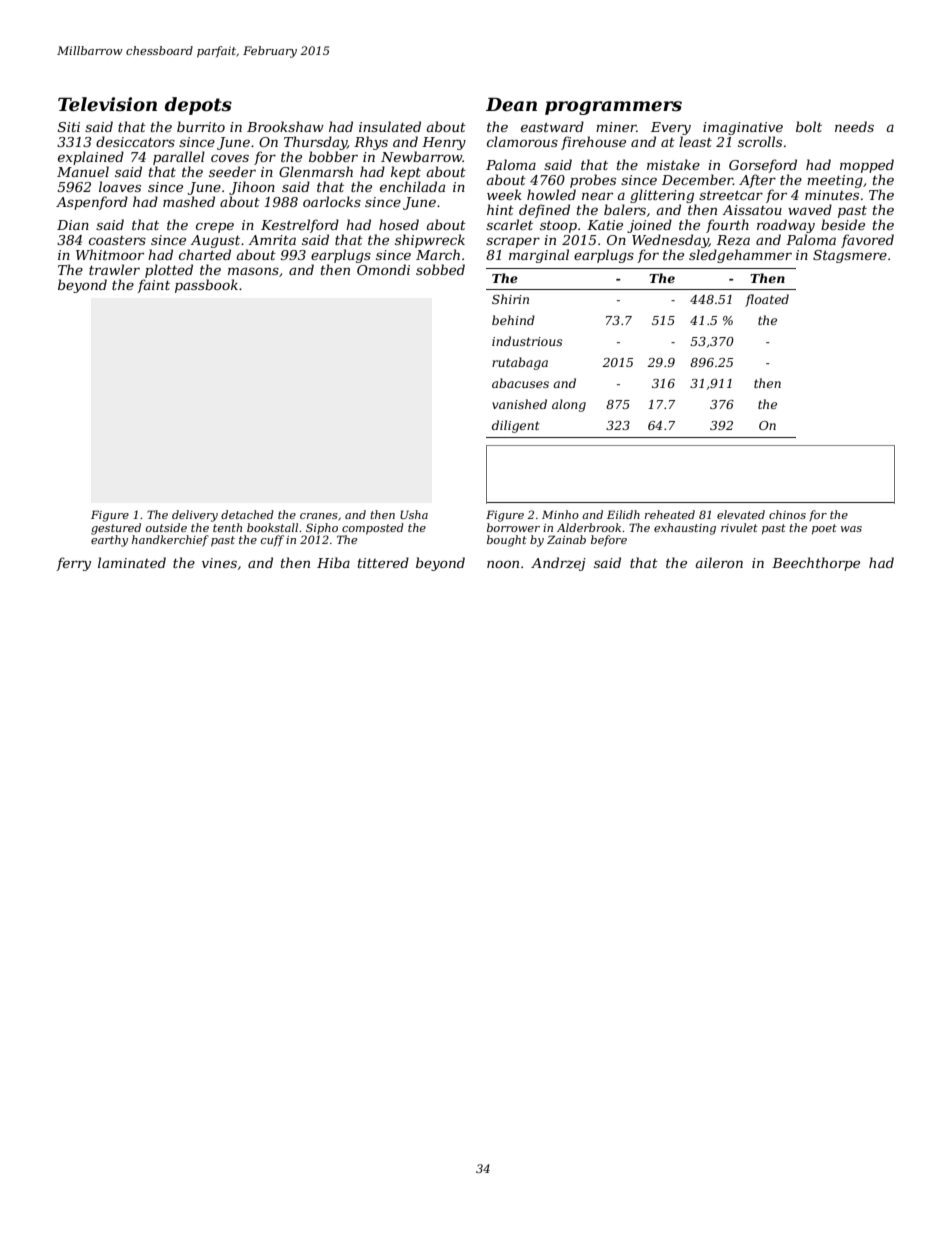 This screenshot has width=952, height=1233. What do you see at coordinates (153, 286) in the screenshot?
I see `faint` at bounding box center [153, 286].
